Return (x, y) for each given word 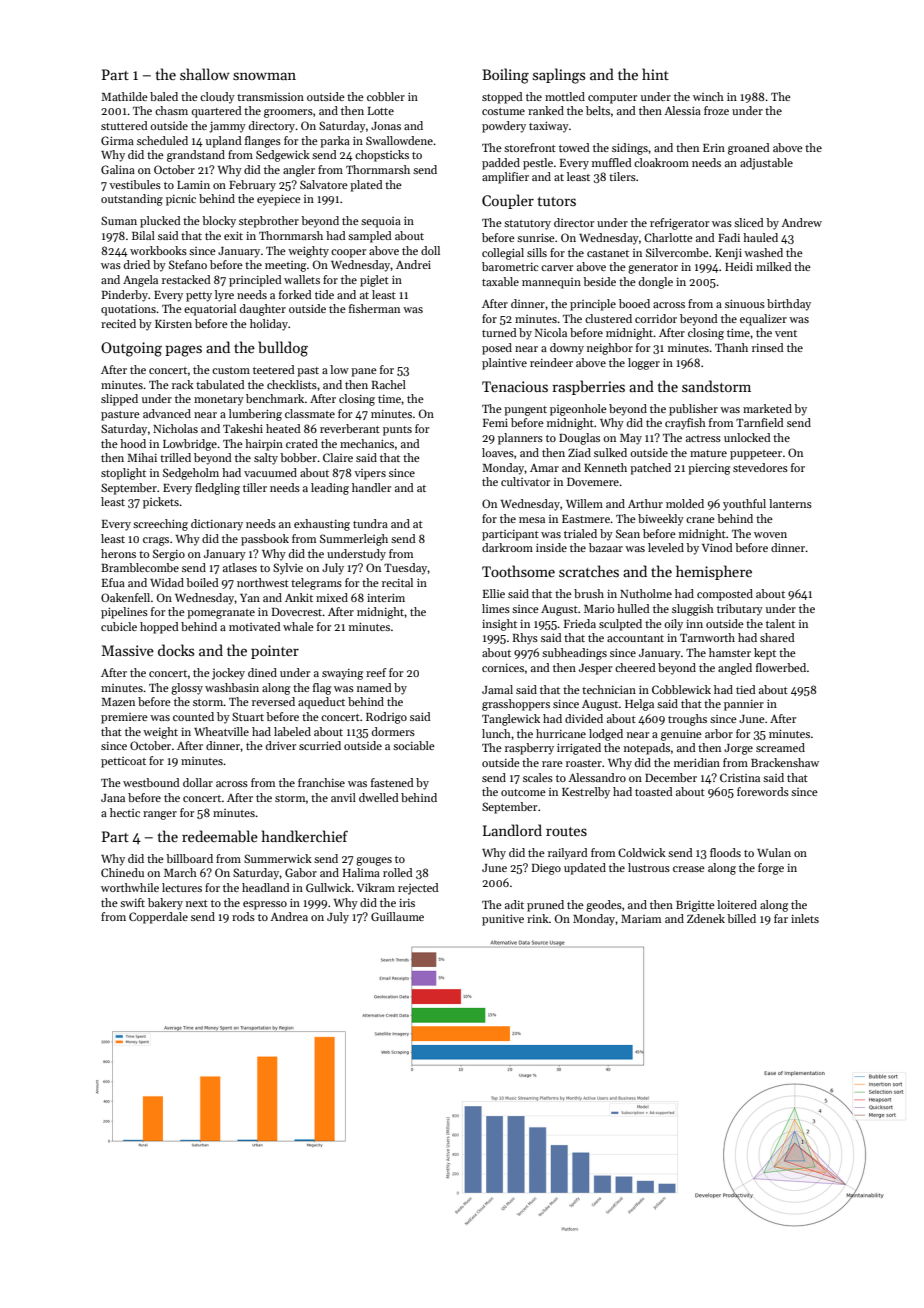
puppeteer (756, 455)
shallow (205, 74)
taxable (500, 281)
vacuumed (270, 472)
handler (371, 487)
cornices (503, 668)
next (197, 903)
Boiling (505, 76)
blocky (219, 222)
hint (655, 74)
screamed (780, 747)
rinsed (768, 347)
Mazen (118, 702)
